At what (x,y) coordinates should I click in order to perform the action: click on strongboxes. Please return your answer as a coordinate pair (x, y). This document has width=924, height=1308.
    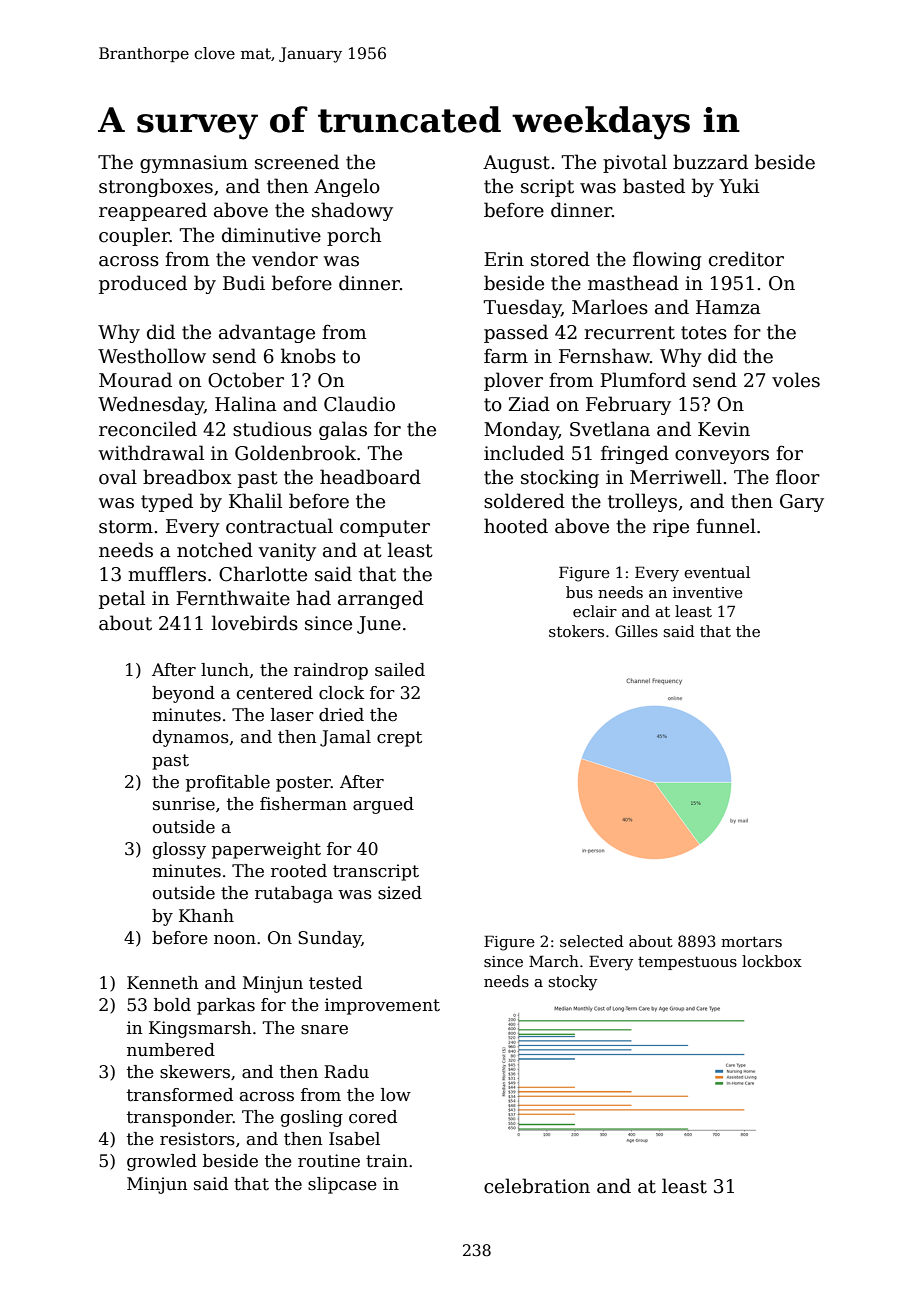
    Looking at the image, I should click on (156, 187).
